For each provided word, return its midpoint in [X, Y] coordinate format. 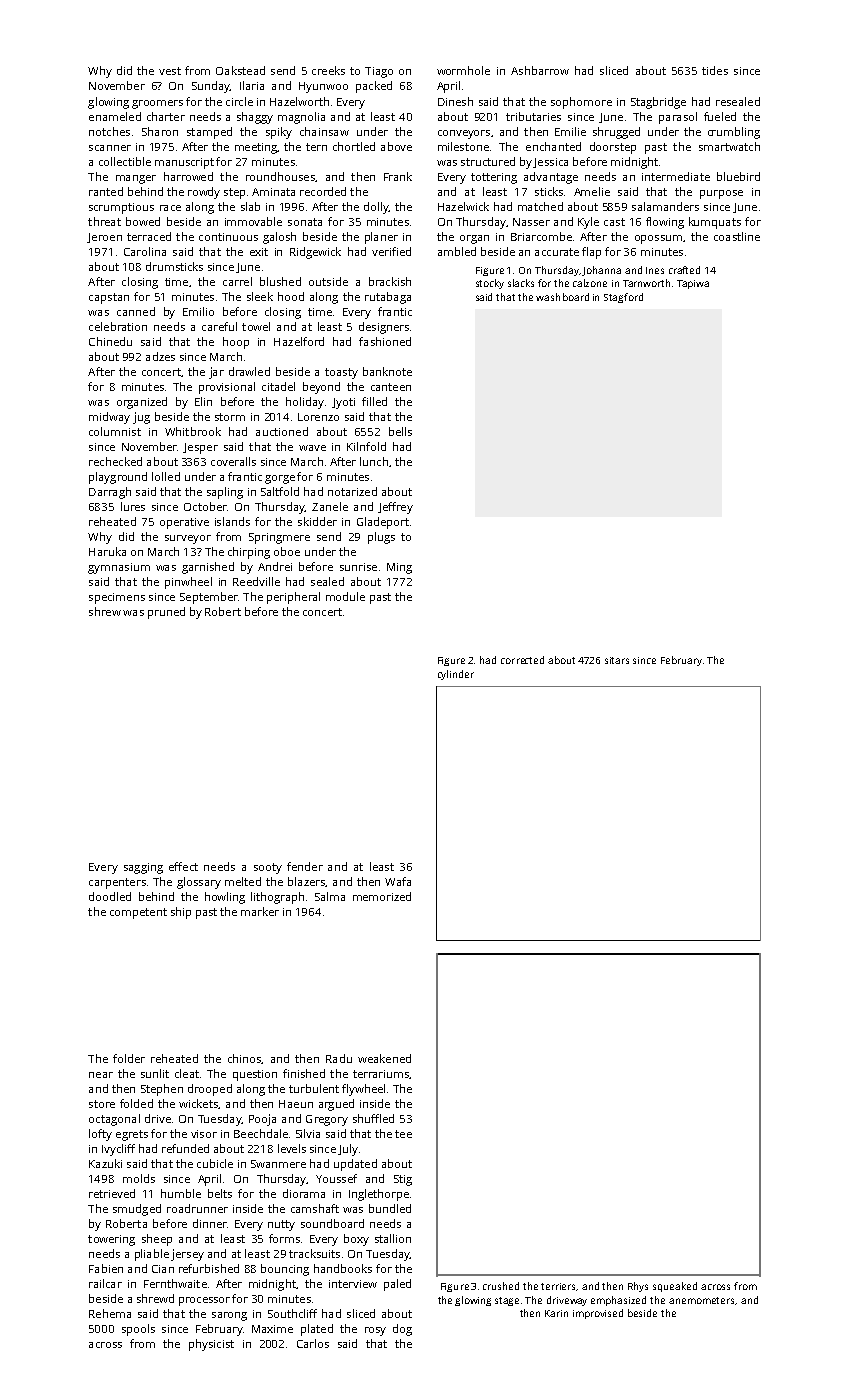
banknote [387, 371]
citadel [278, 386]
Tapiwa [693, 284]
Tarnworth [646, 283]
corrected [522, 660]
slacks [521, 283]
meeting [256, 148]
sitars [617, 660]
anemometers [702, 1301]
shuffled [373, 1118]
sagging [143, 868]
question [255, 1075]
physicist [211, 1345]
